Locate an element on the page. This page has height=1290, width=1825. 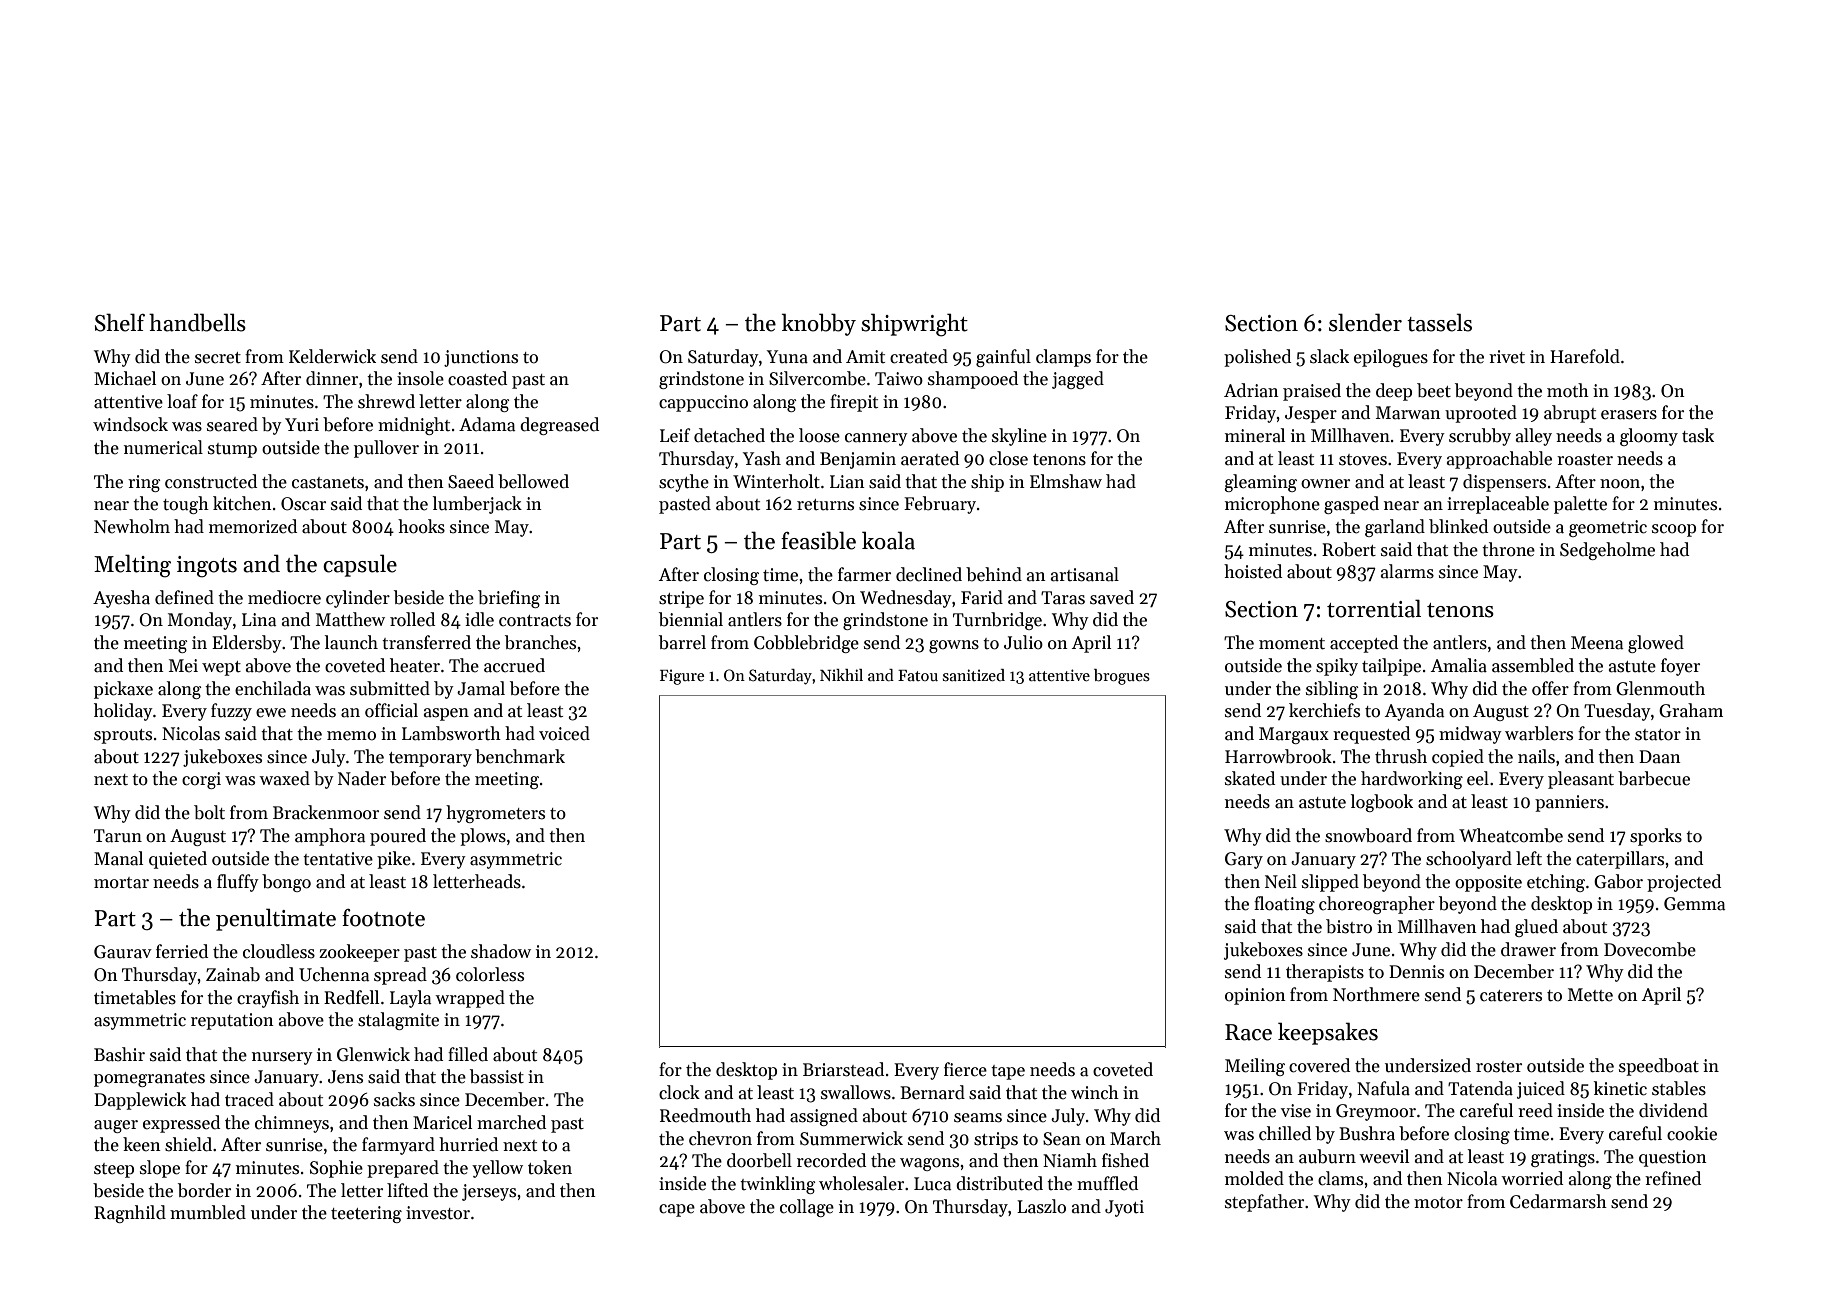
slope is located at coordinates (160, 1169).
